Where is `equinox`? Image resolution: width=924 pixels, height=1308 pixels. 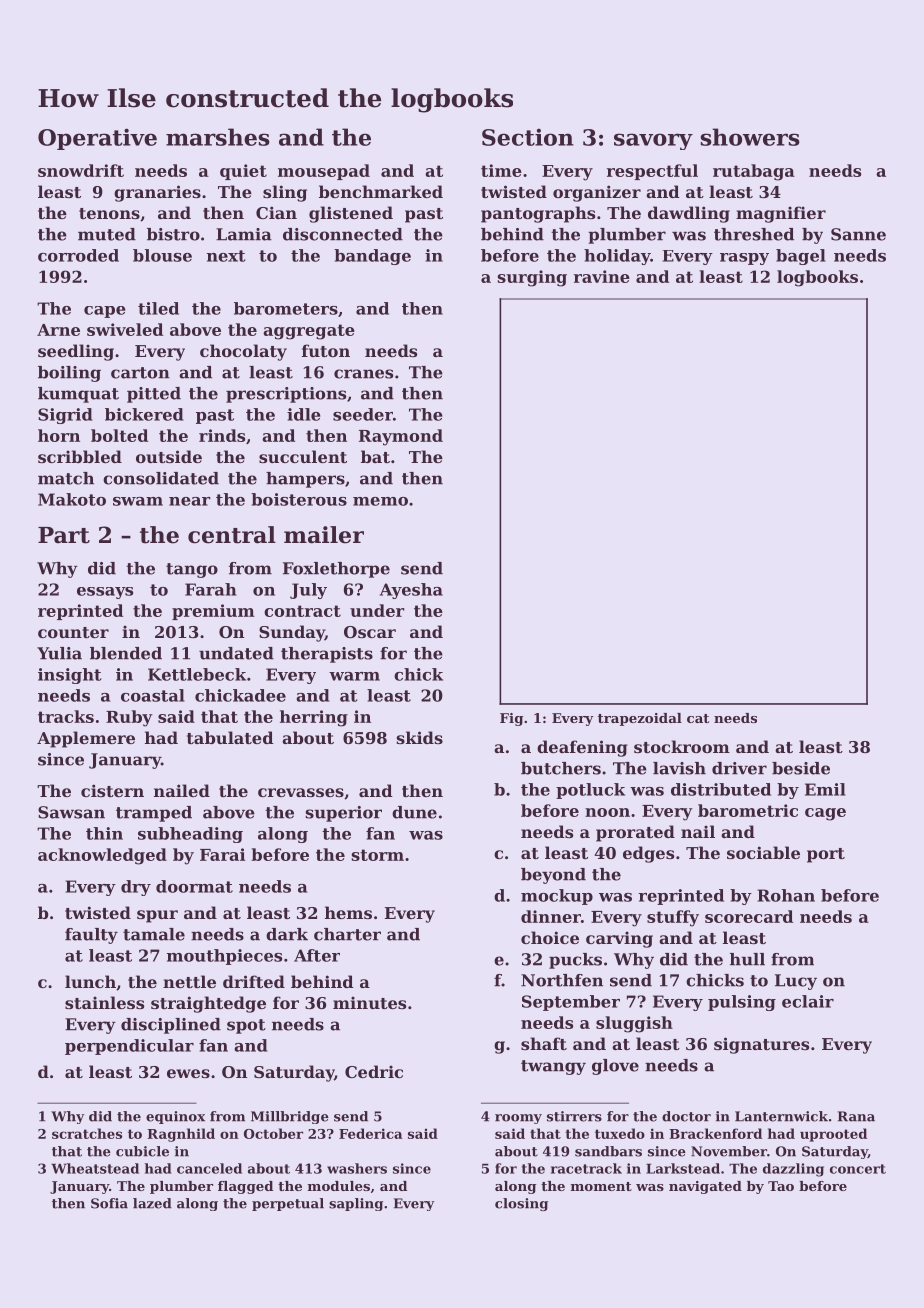 equinox is located at coordinates (175, 1117).
